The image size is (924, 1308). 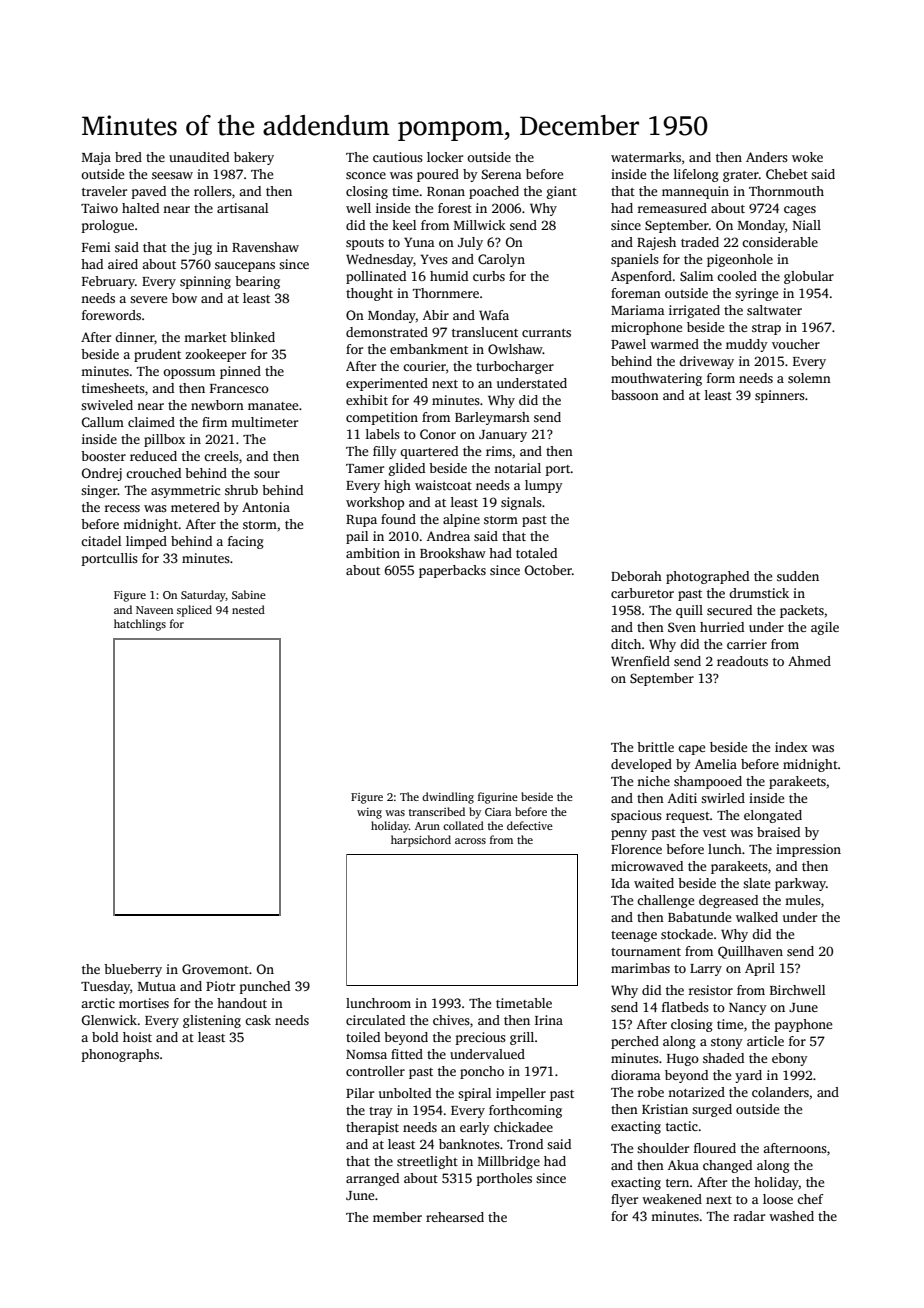 What do you see at coordinates (727, 1166) in the page?
I see `changed` at bounding box center [727, 1166].
